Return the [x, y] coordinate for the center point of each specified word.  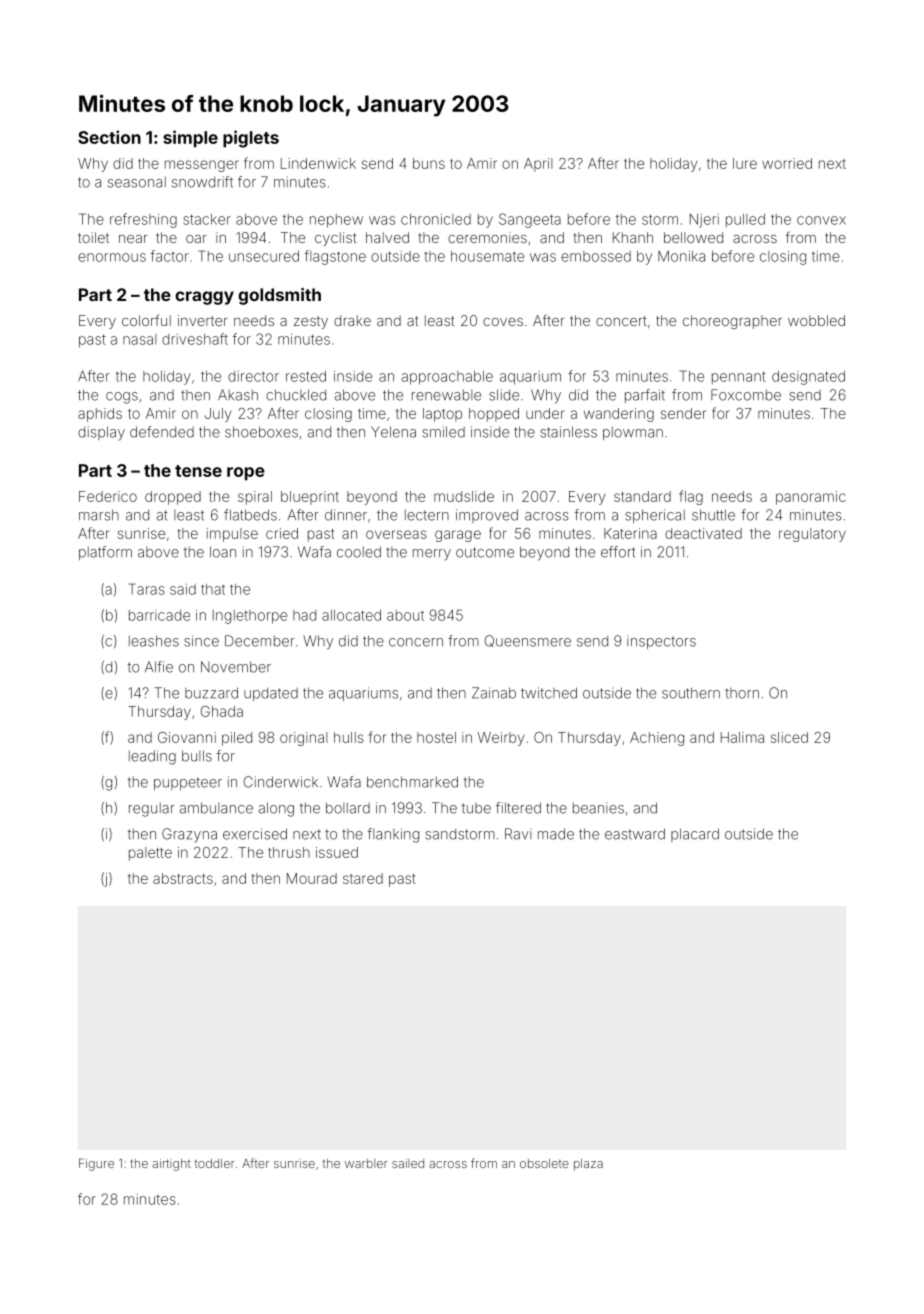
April [538, 165]
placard [695, 835]
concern [416, 642]
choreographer [732, 322]
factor [170, 256]
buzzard [211, 693]
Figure [96, 1164]
